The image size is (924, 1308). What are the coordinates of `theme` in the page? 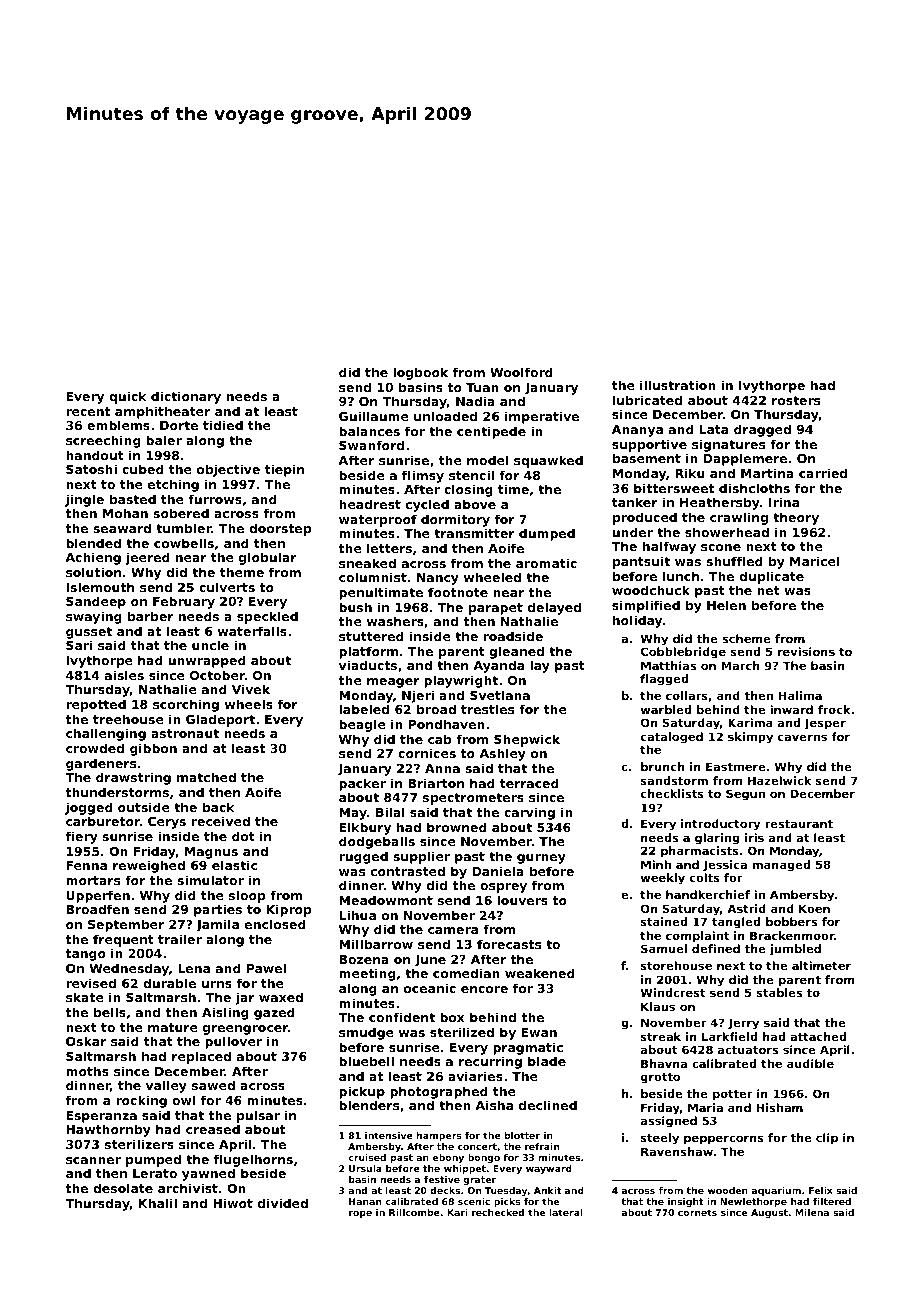 It's located at (242, 572).
